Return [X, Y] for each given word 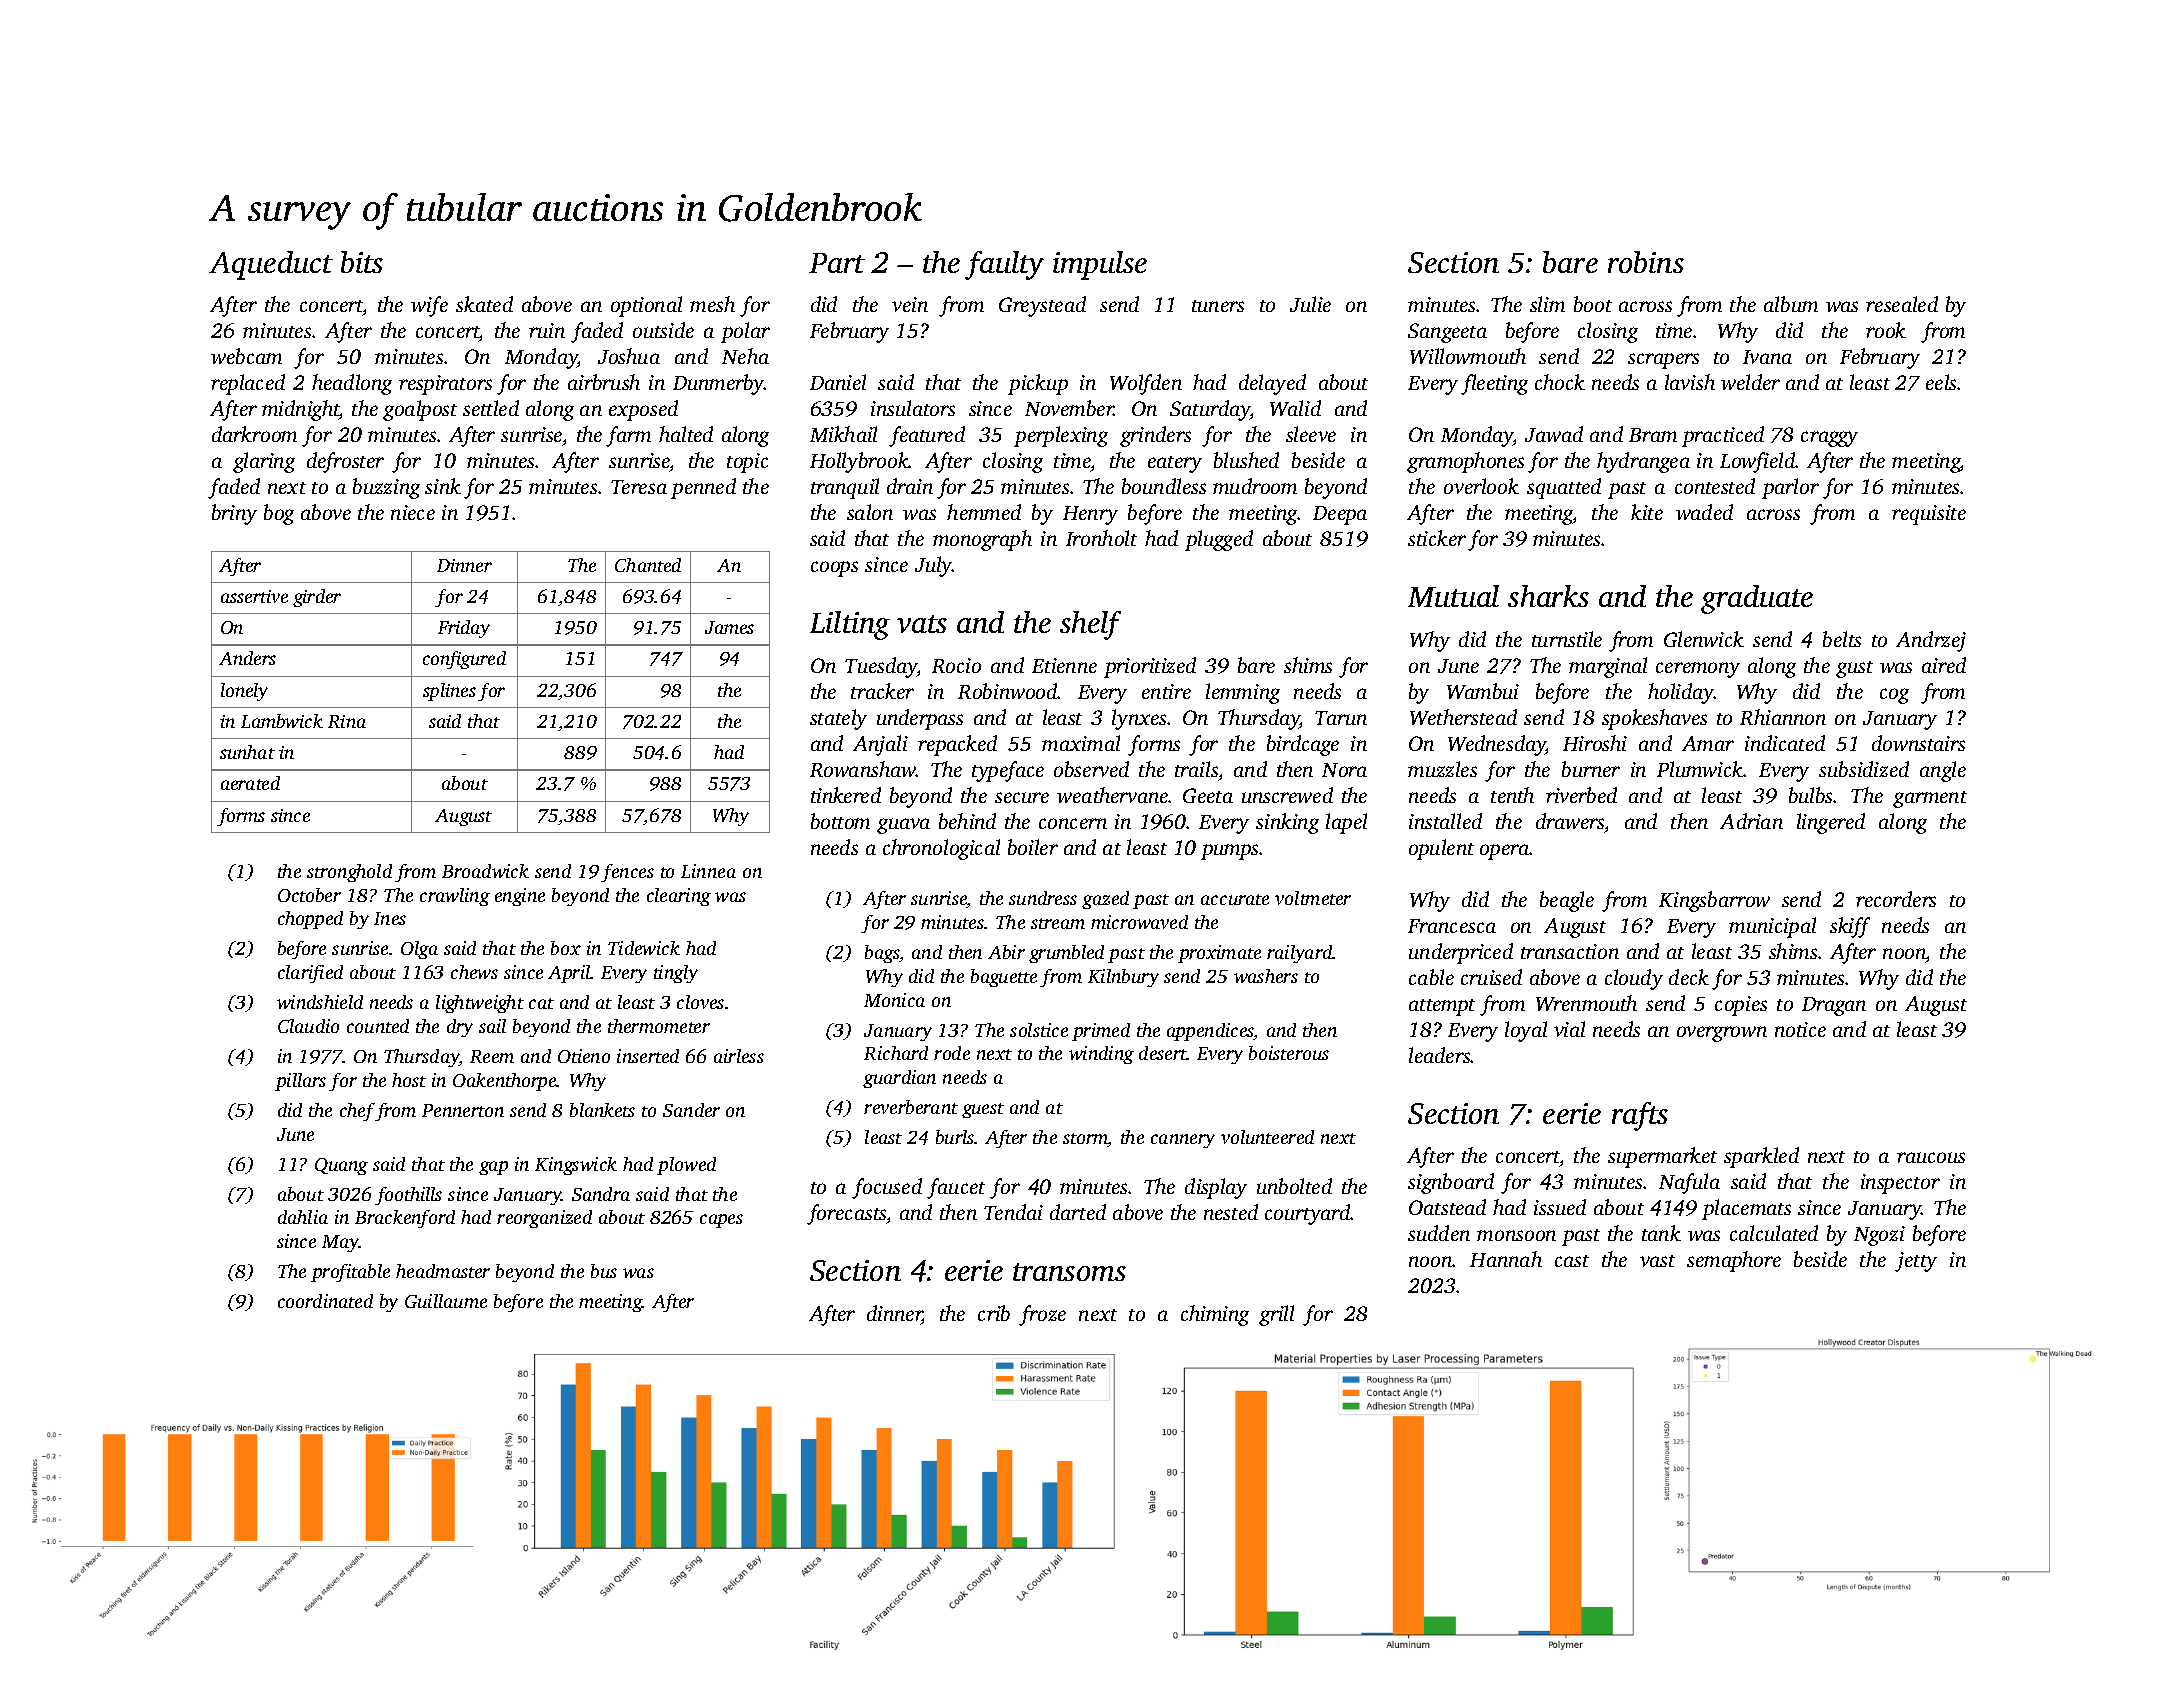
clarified [310, 974]
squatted [1564, 488]
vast [1657, 1261]
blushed [1246, 460]
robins [1646, 262]
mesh [712, 304]
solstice [1039, 1030]
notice [1800, 1029]
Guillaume [446, 1301]
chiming [1215, 1315]
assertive [254, 596]
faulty [1004, 265]
